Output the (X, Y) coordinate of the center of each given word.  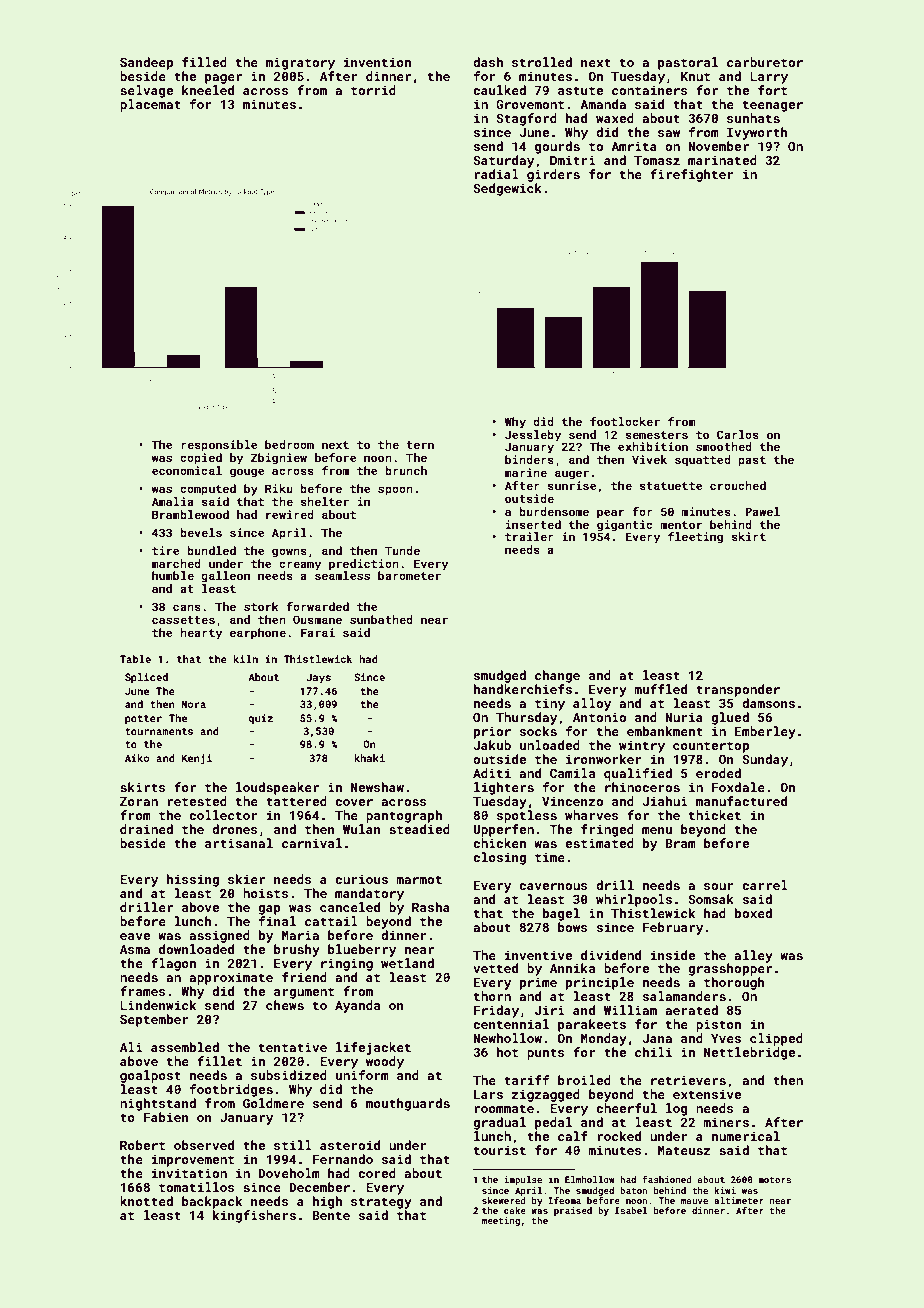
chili (653, 1052)
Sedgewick (507, 189)
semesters (656, 435)
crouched (738, 485)
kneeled (208, 90)
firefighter (692, 175)
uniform (362, 1075)
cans (187, 607)
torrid (373, 90)
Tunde (402, 550)
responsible (219, 446)
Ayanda (357, 1006)
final (277, 921)
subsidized (289, 1075)
